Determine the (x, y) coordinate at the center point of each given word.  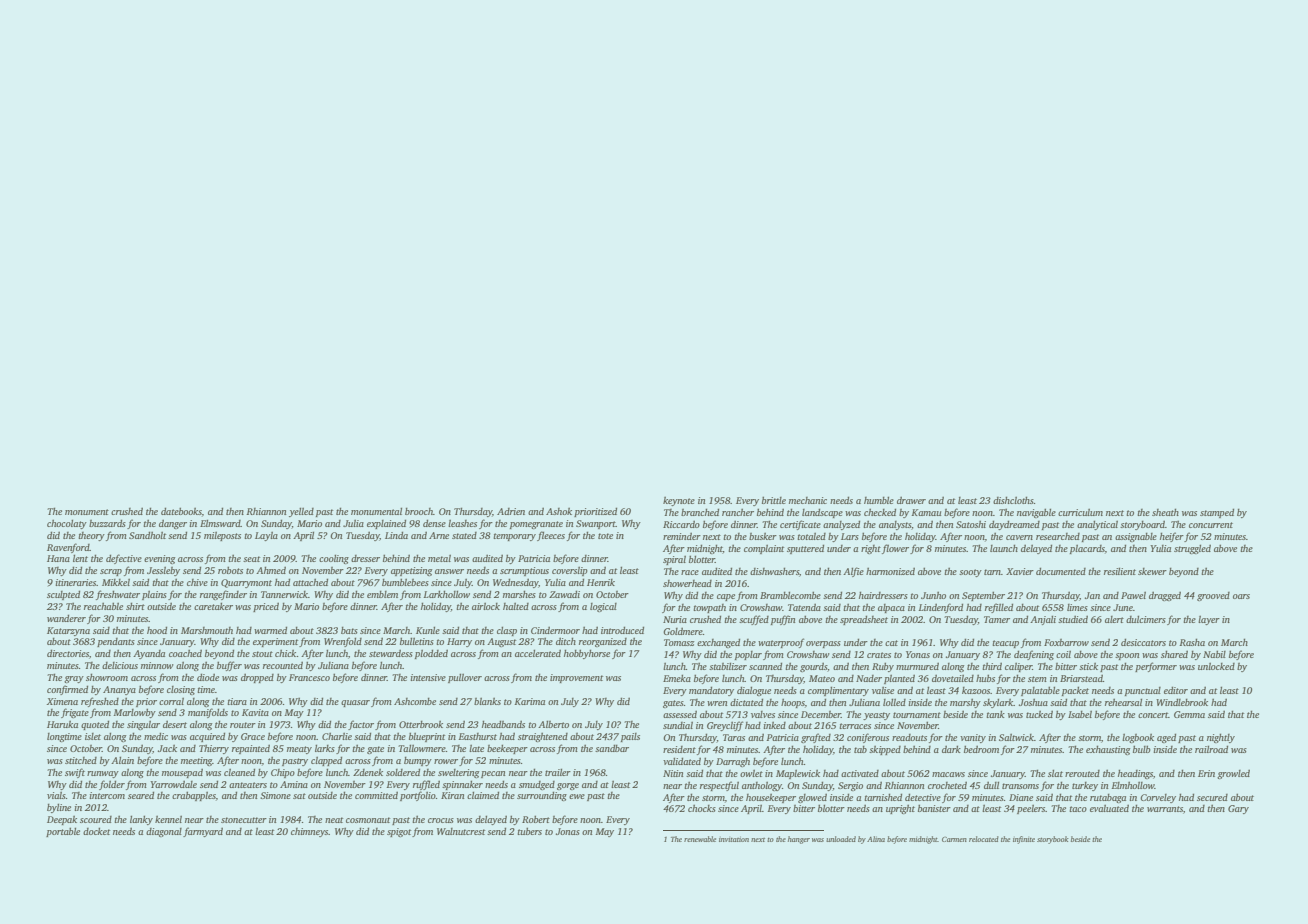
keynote (679, 501)
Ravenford (68, 548)
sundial (678, 725)
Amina (294, 784)
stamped (1217, 513)
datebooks (181, 511)
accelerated (538, 653)
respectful (719, 786)
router (243, 725)
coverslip (570, 571)
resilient (1120, 571)
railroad (1211, 749)
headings (1135, 774)
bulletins (417, 641)
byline (59, 808)
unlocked (1216, 666)
